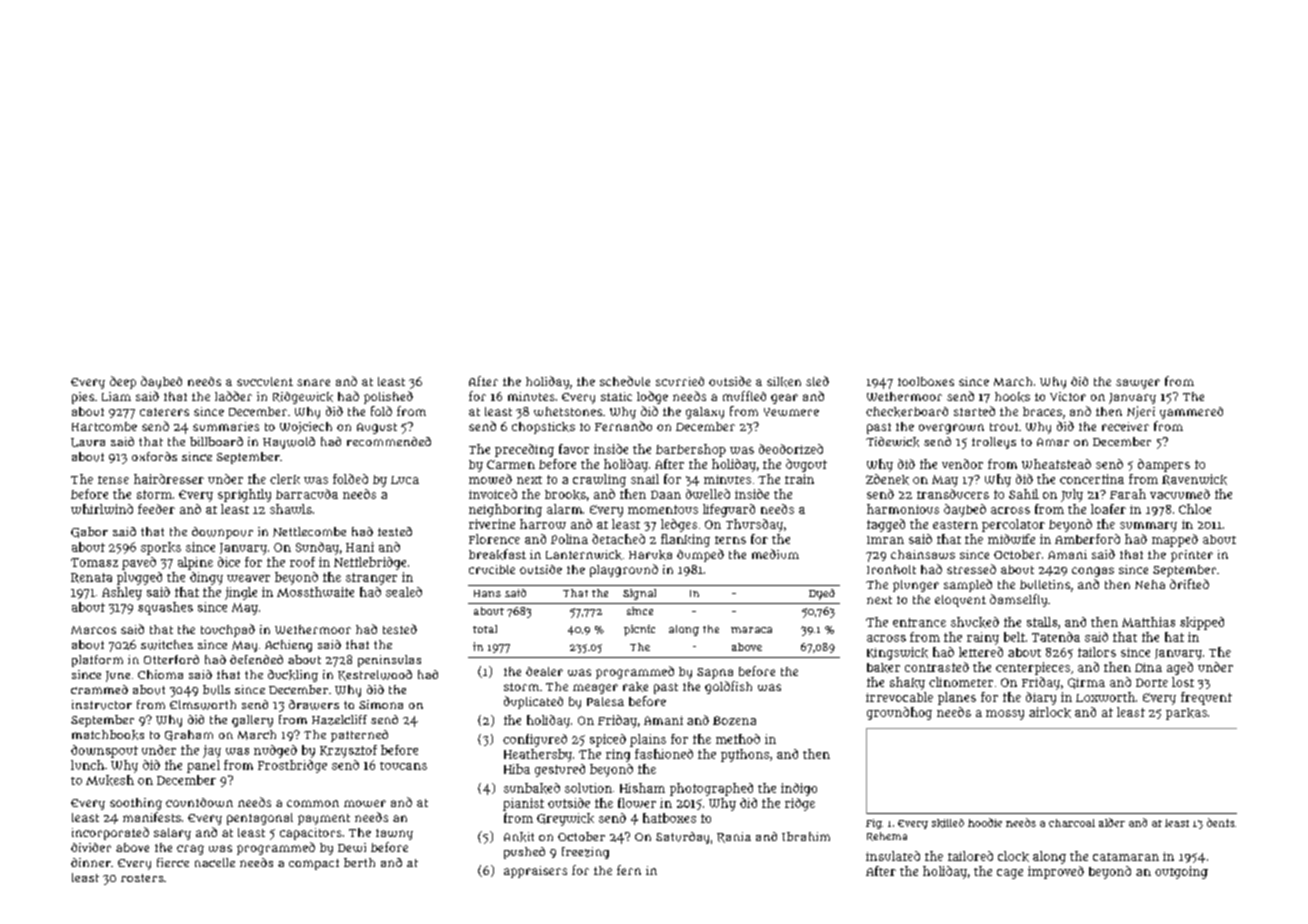 This screenshot has height=924, width=1308. I want to click on dealer, so click(544, 671).
